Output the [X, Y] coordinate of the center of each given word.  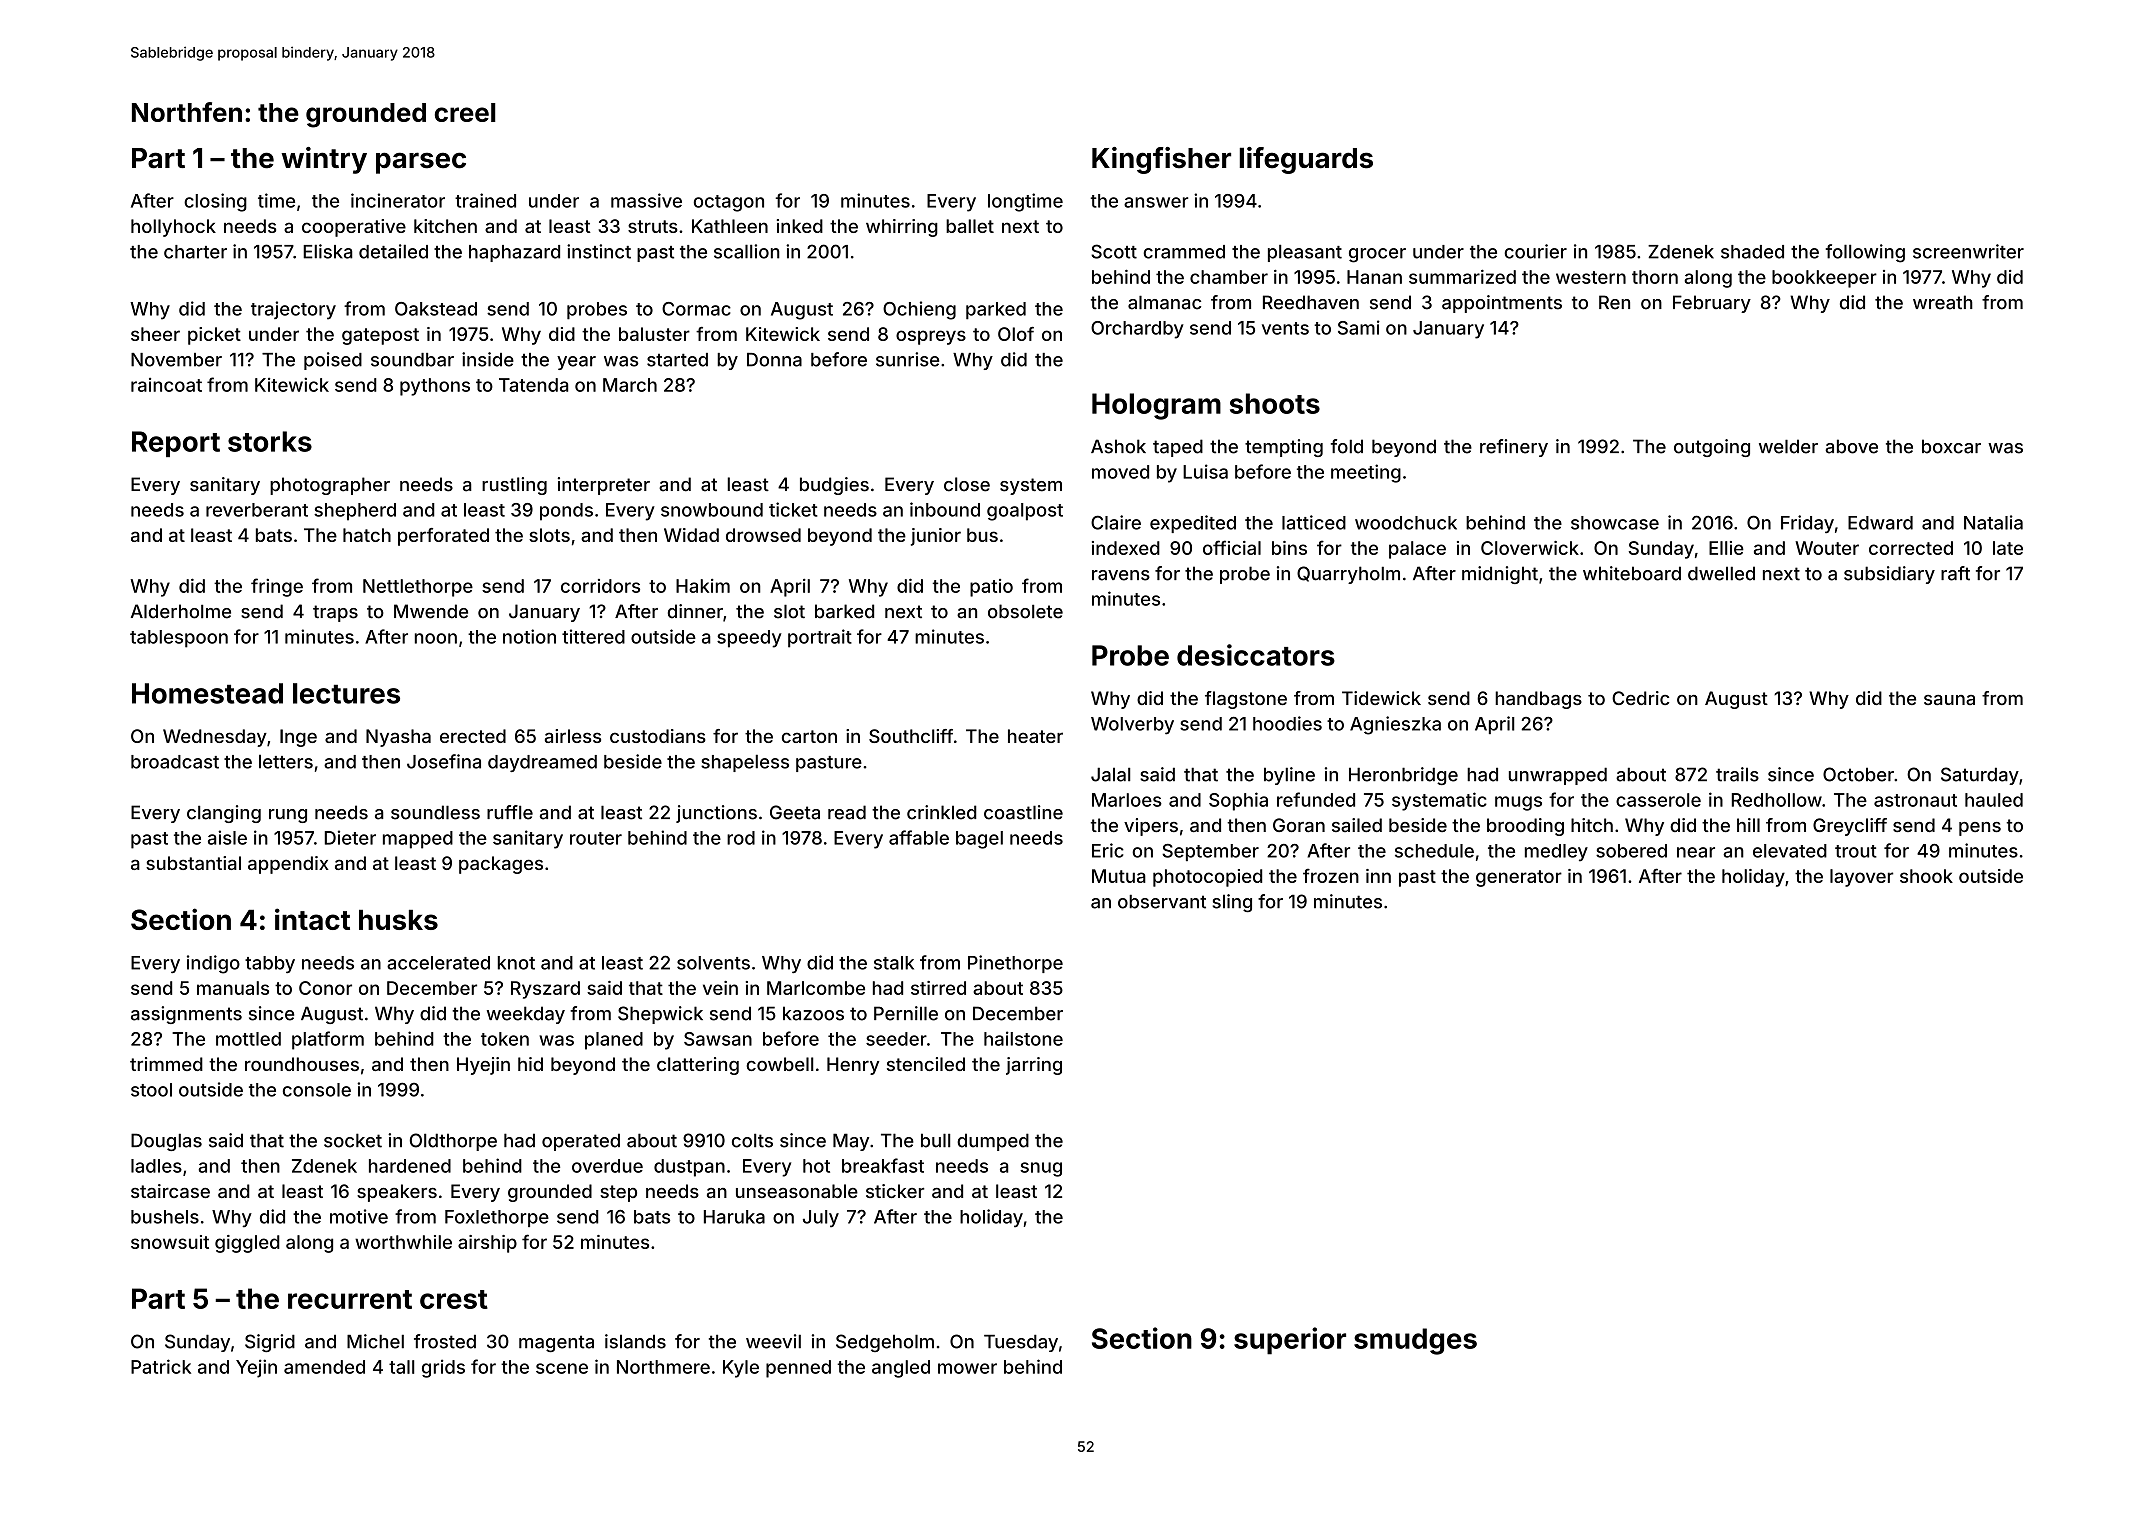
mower [967, 1368]
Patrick [161, 1366]
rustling [514, 486]
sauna [1949, 700]
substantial [193, 863]
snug [1041, 1169]
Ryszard [545, 990]
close [967, 484]
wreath [1943, 302]
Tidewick [1381, 698]
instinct [599, 251]
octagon [729, 203]
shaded [1752, 252]
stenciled [926, 1064]
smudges [1415, 1341]
